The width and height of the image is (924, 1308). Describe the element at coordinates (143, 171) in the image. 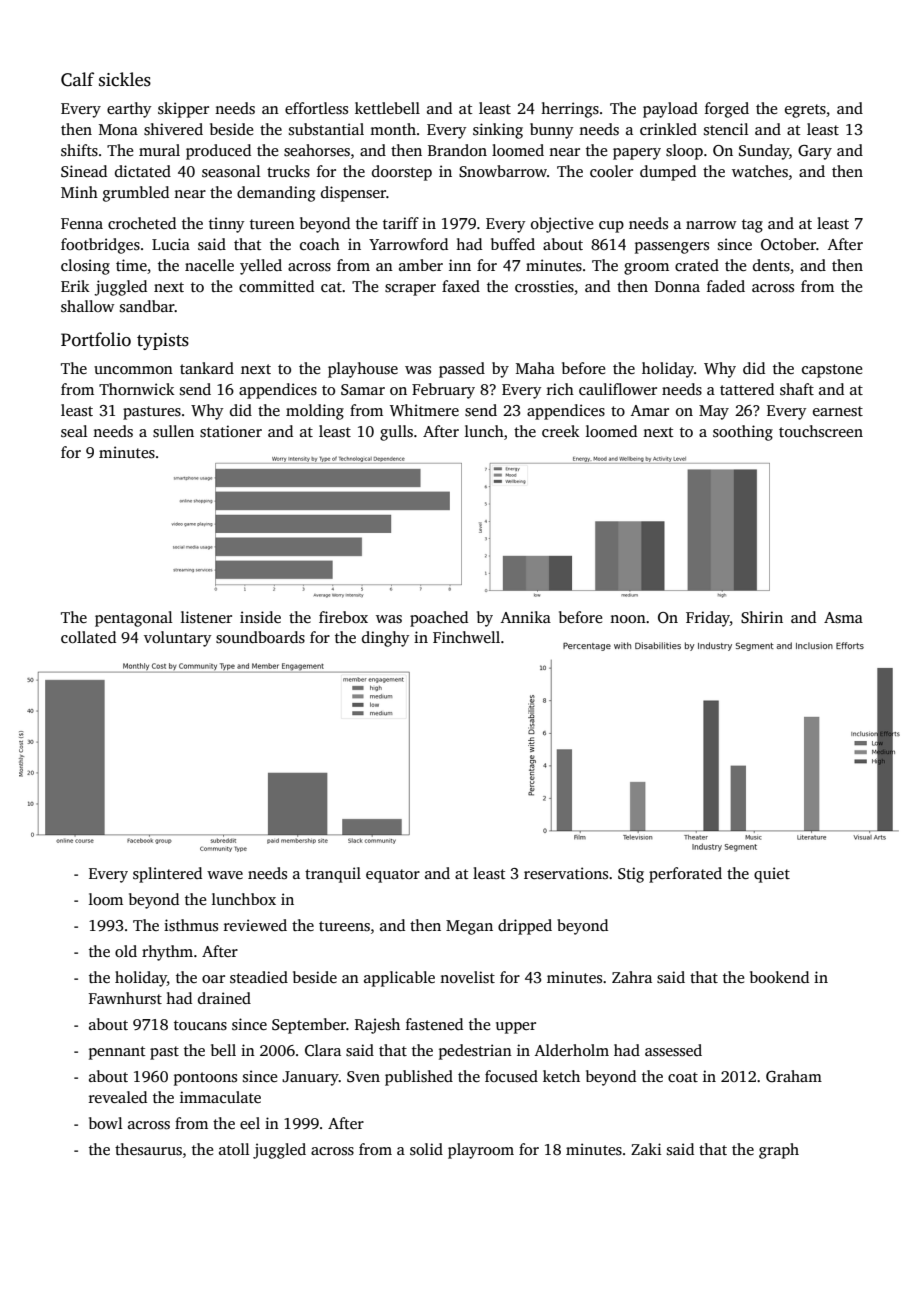

I see `dictated` at that location.
